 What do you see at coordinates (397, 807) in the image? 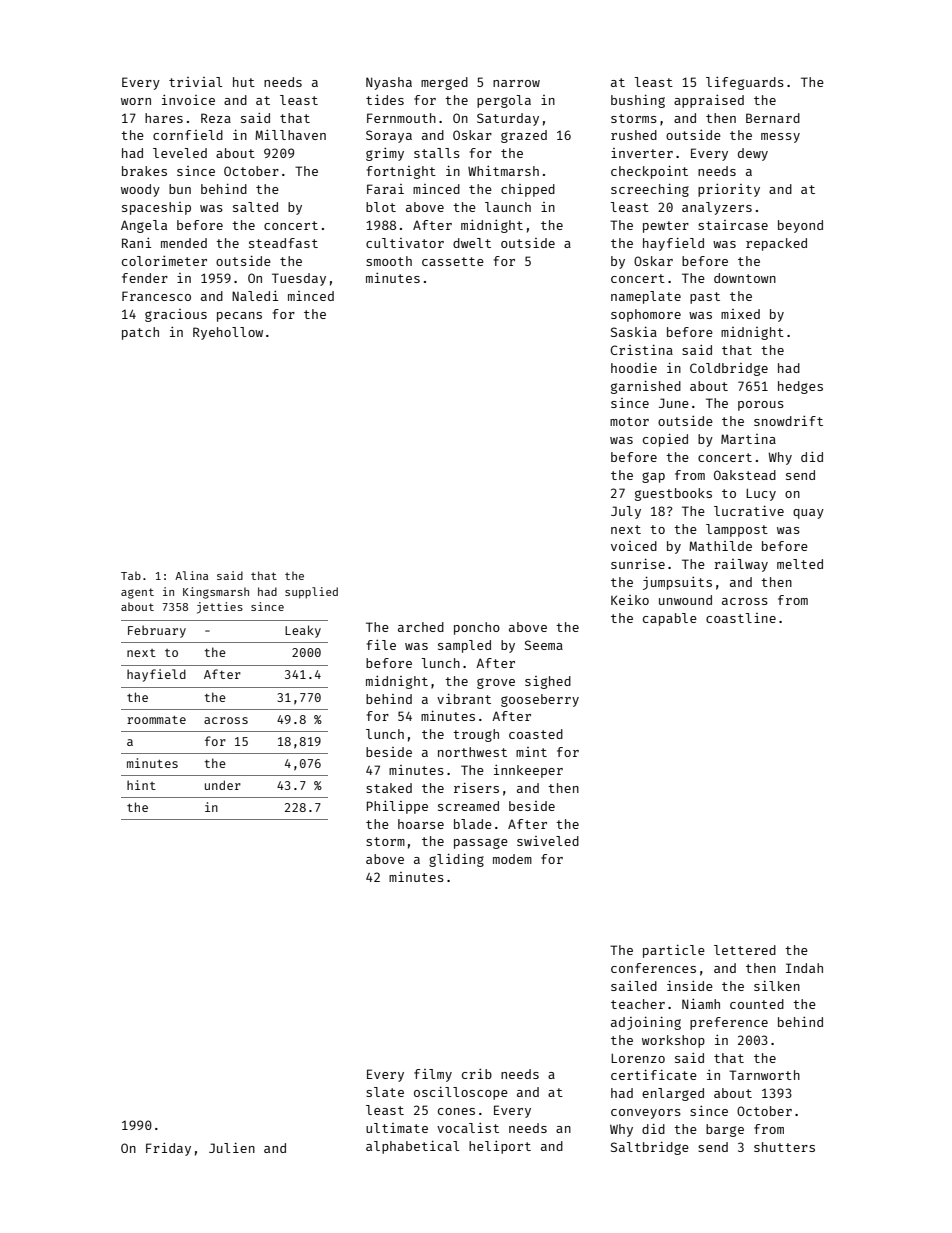
I see `Philippe` at bounding box center [397, 807].
